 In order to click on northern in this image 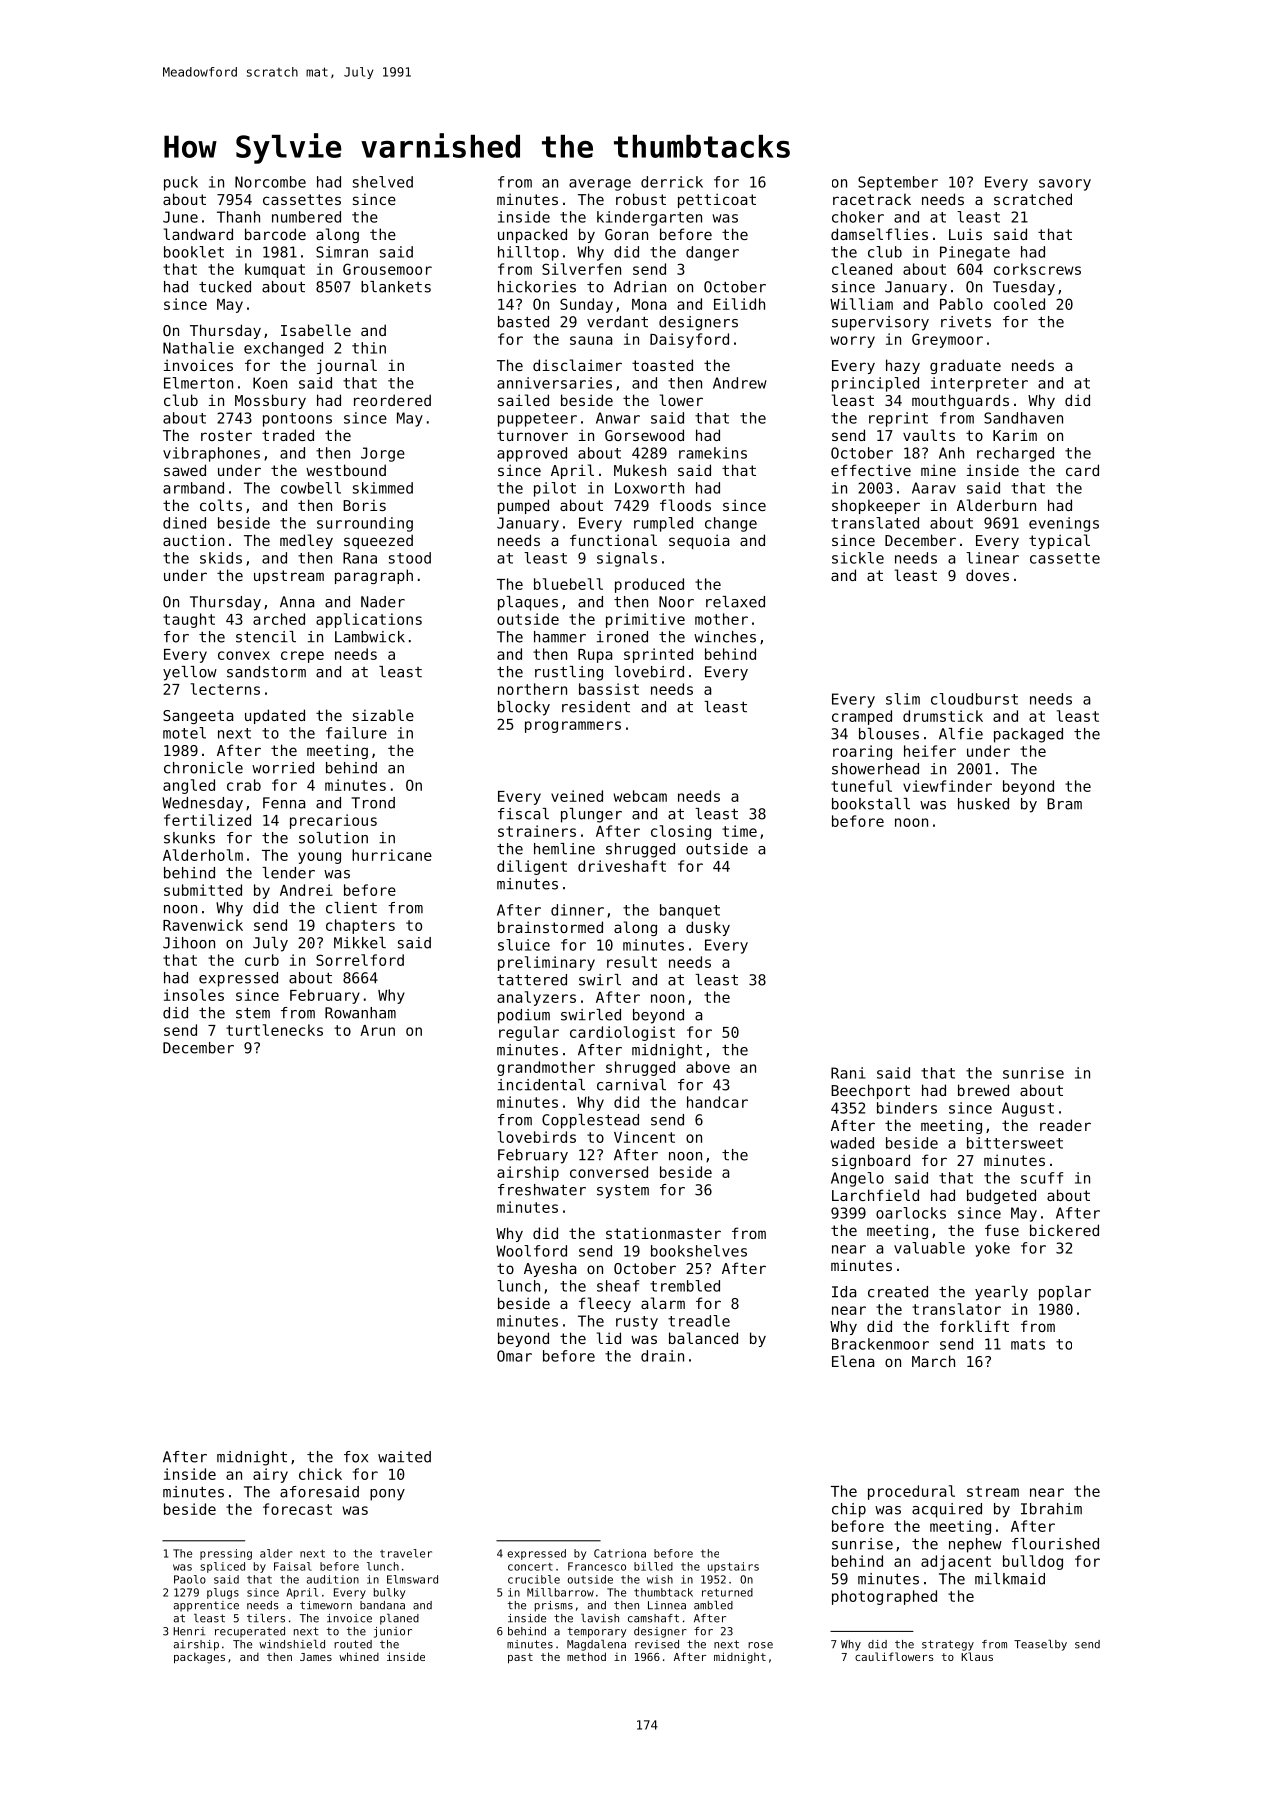, I will do `click(532, 689)`.
